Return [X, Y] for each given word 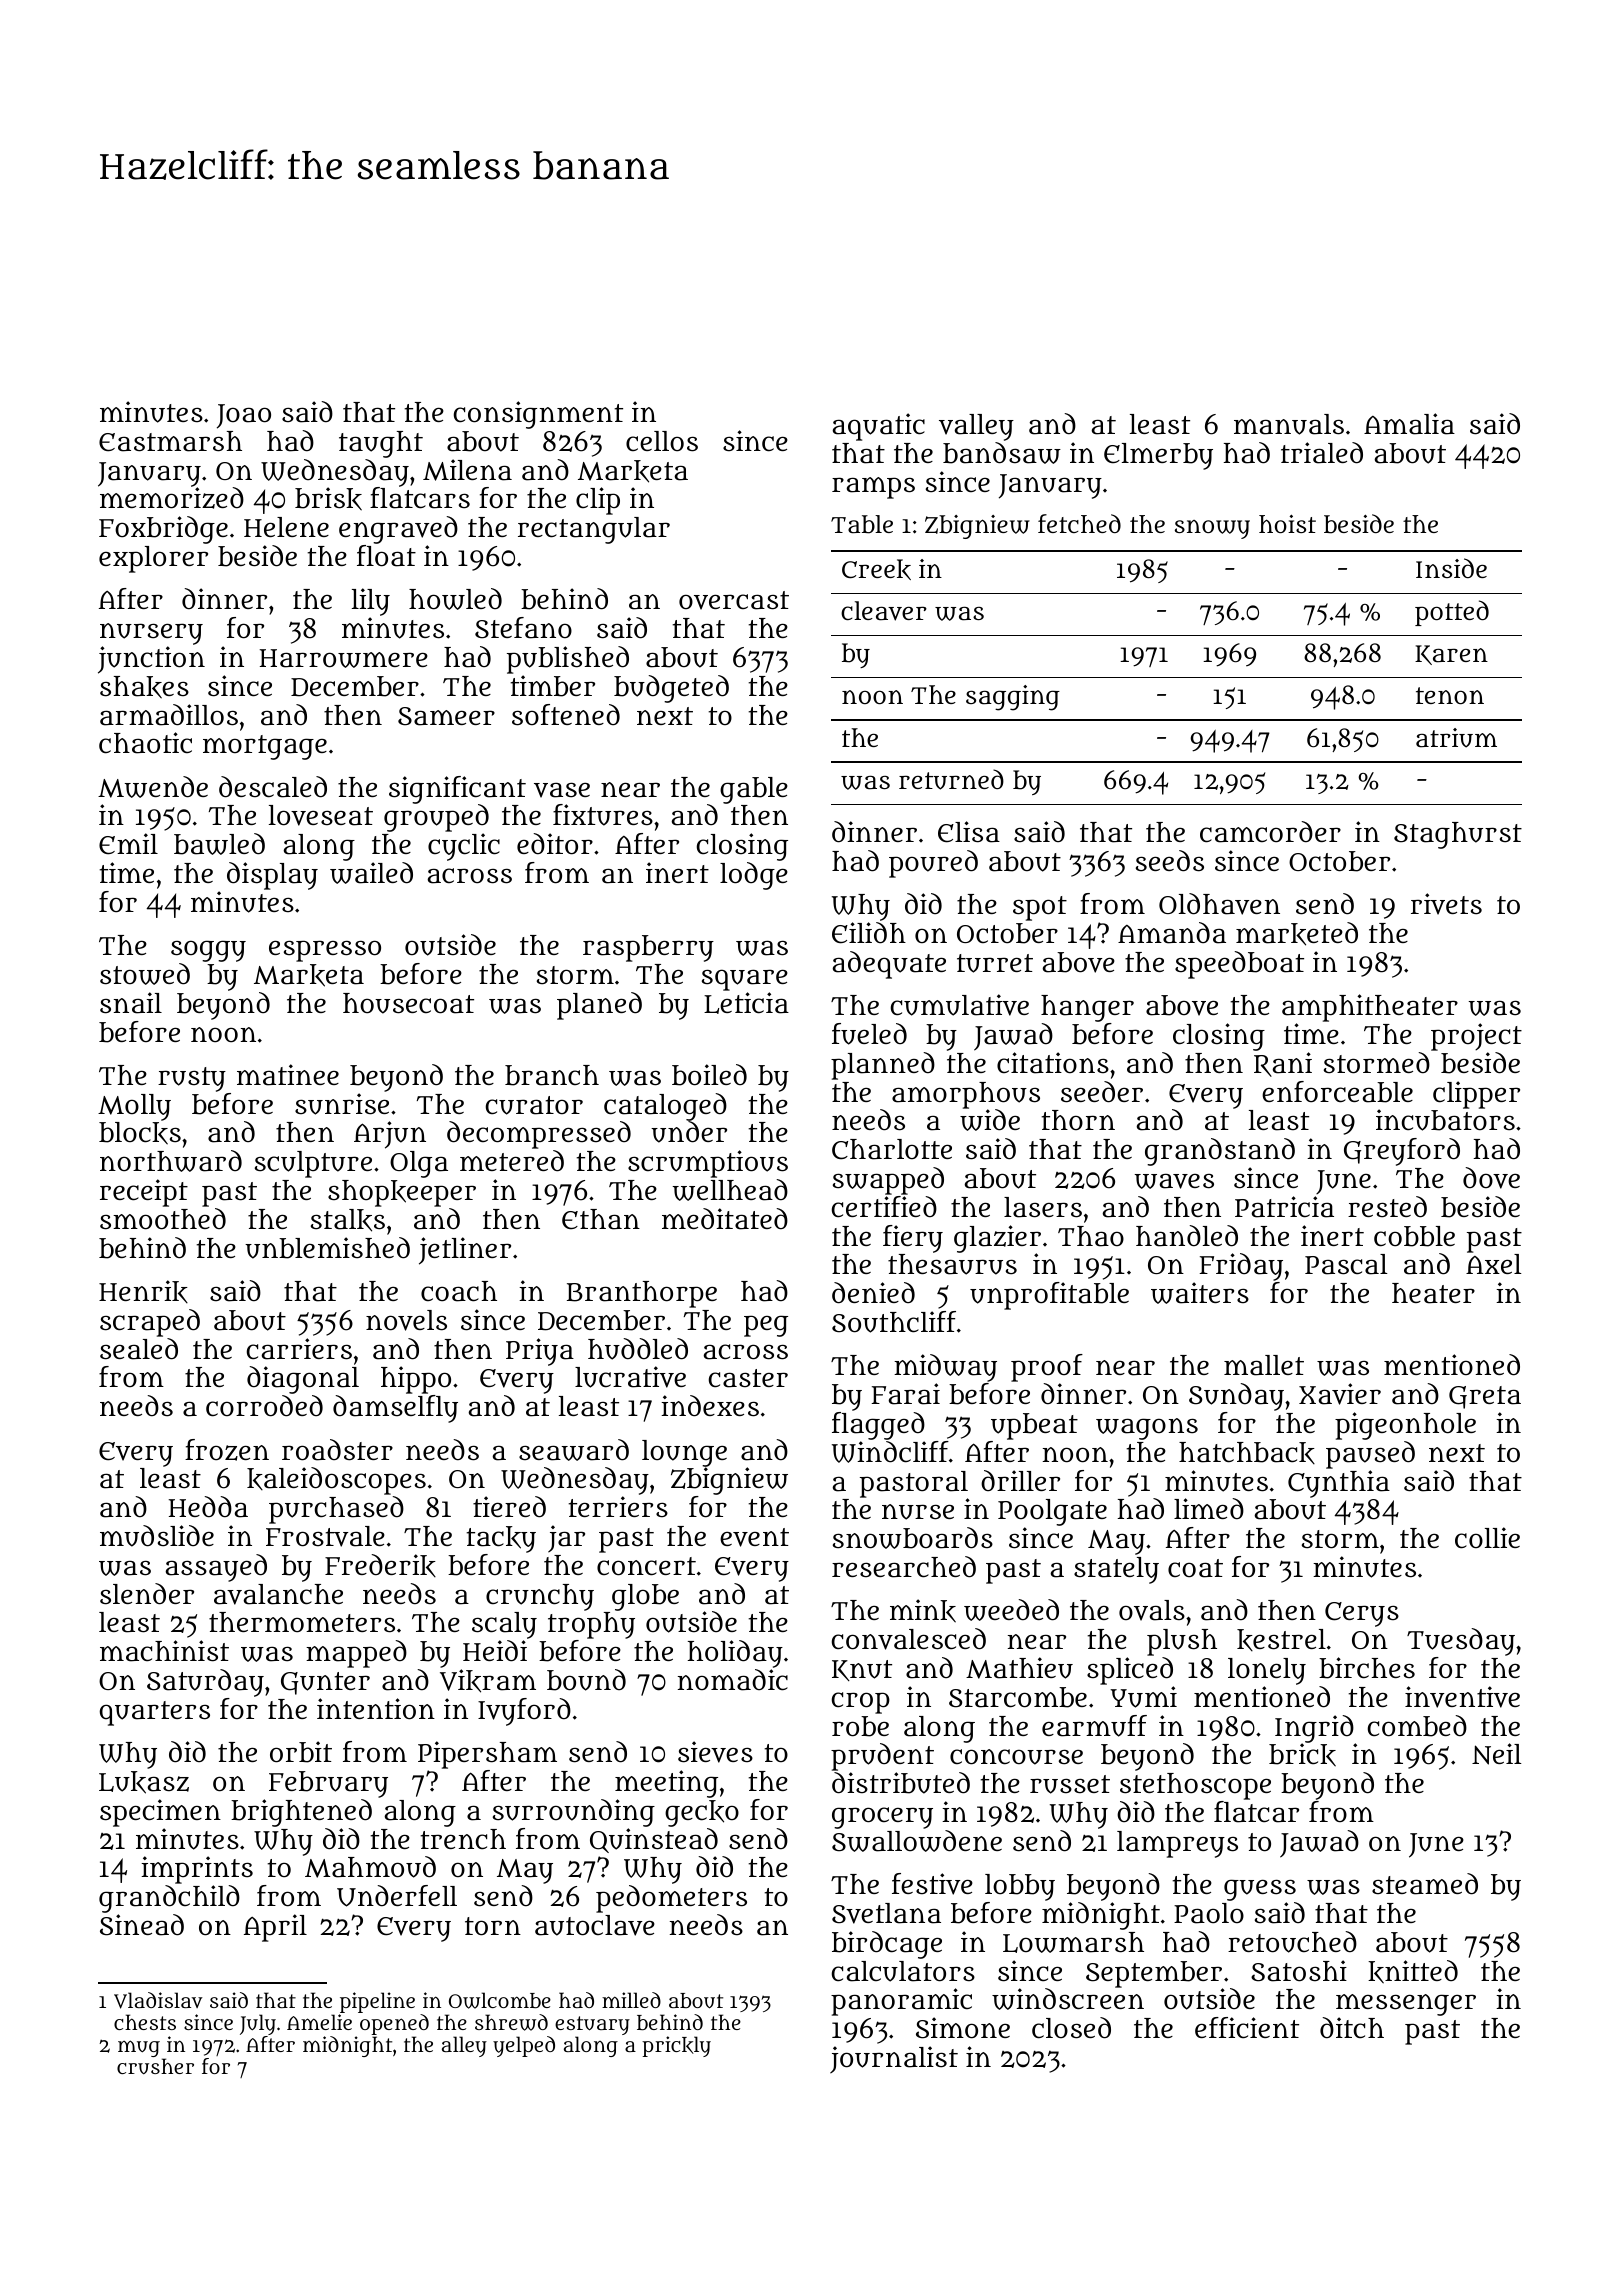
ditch [1352, 2027]
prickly [676, 2046]
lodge [754, 876]
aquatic [878, 427]
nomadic [733, 1680]
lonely [1267, 1671]
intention [376, 1709]
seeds [1170, 861]
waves [1174, 1181]
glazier [997, 1239]
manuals [1289, 424]
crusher [155, 2066]
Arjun [390, 1135]
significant [457, 790]
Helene [286, 527]
